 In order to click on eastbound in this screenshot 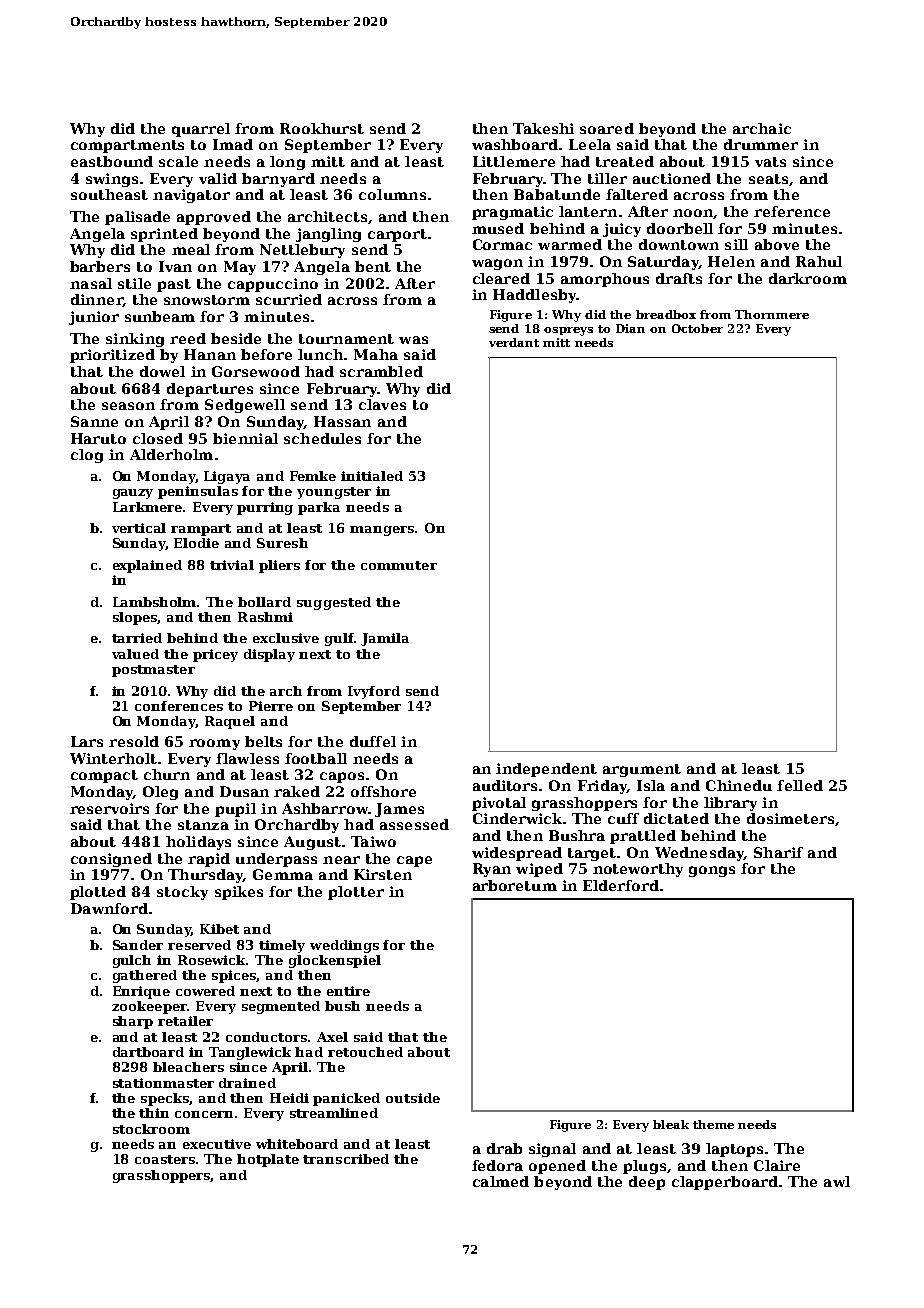, I will do `click(112, 161)`.
